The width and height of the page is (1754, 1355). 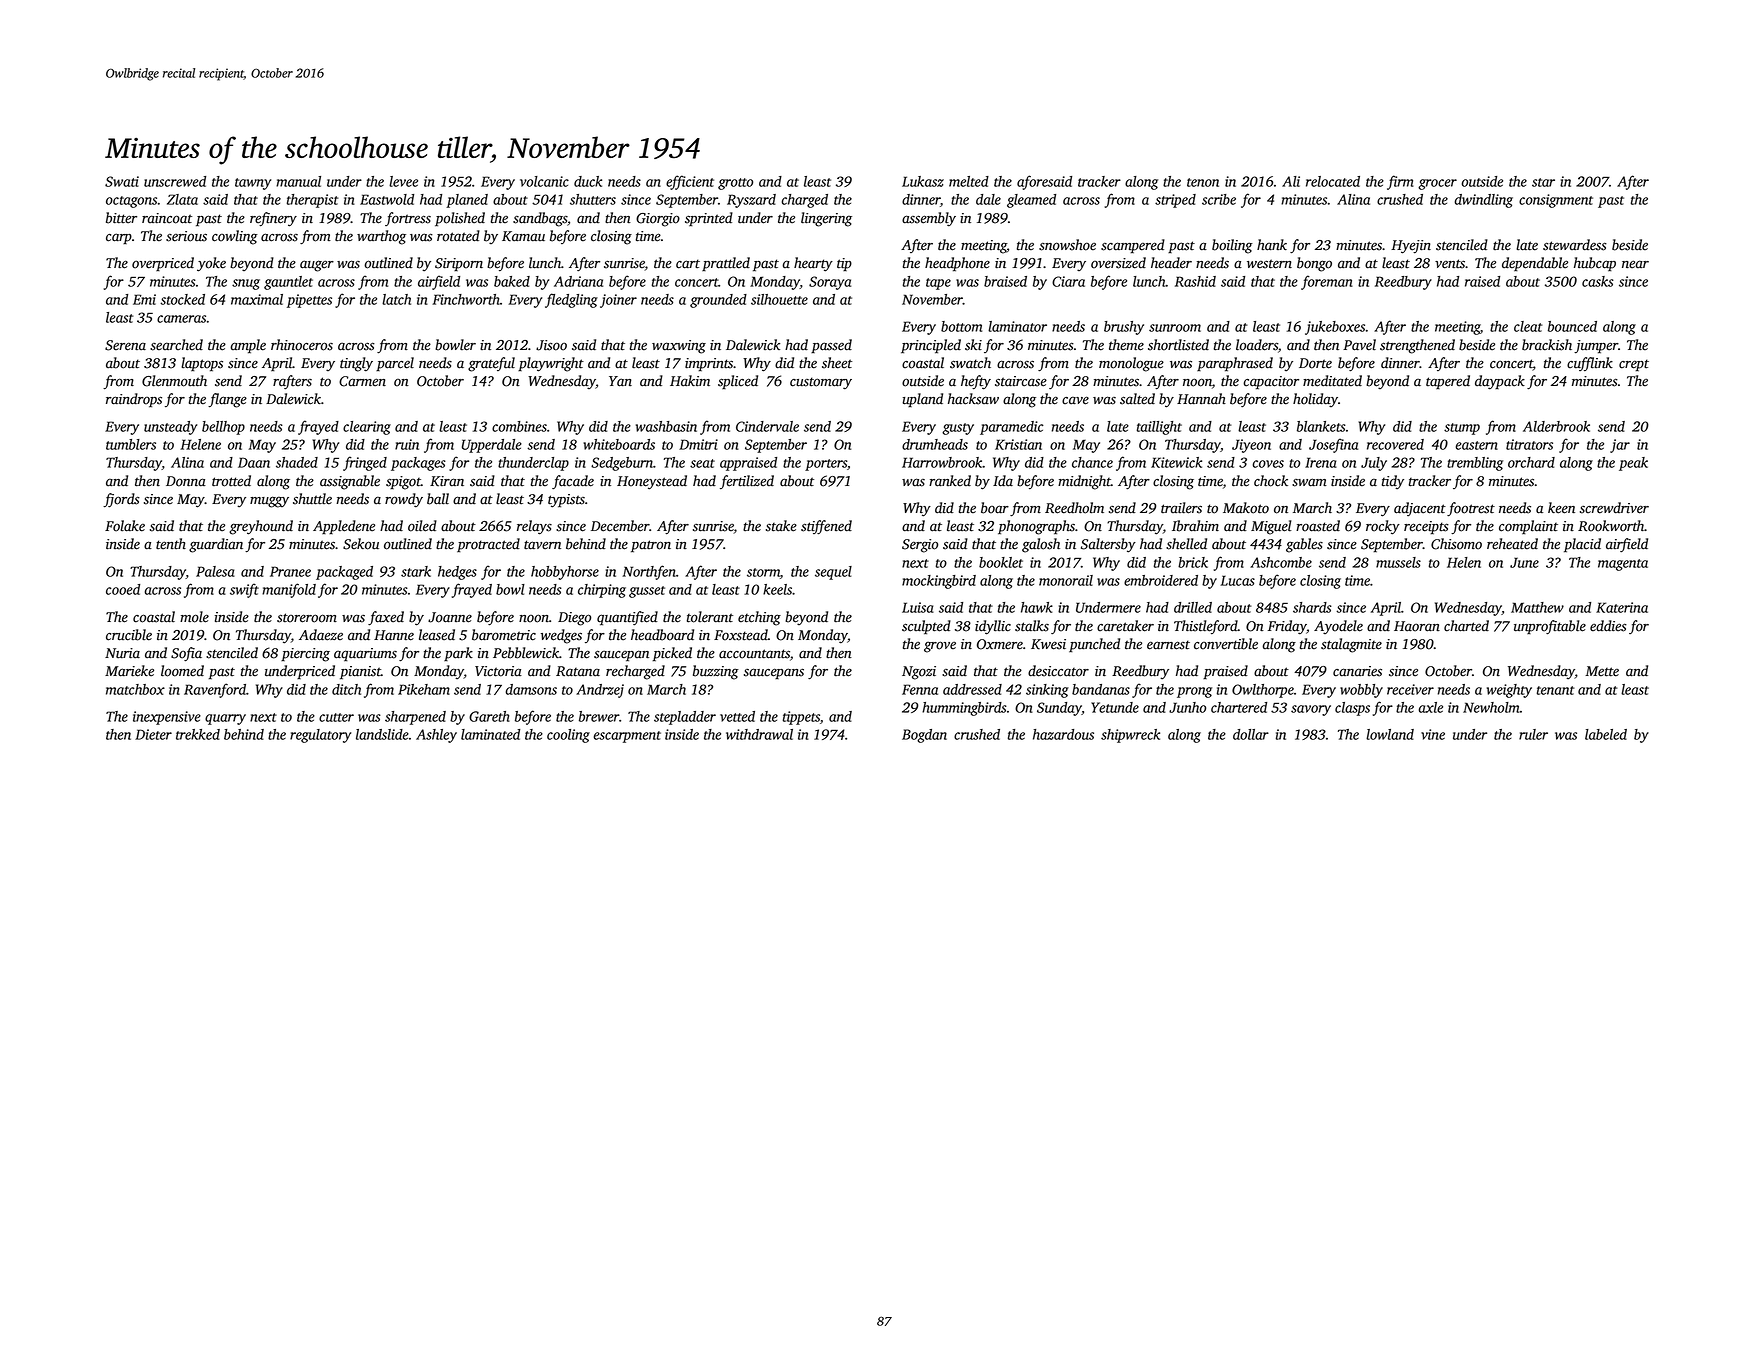 I want to click on Lukasz, so click(x=923, y=181).
